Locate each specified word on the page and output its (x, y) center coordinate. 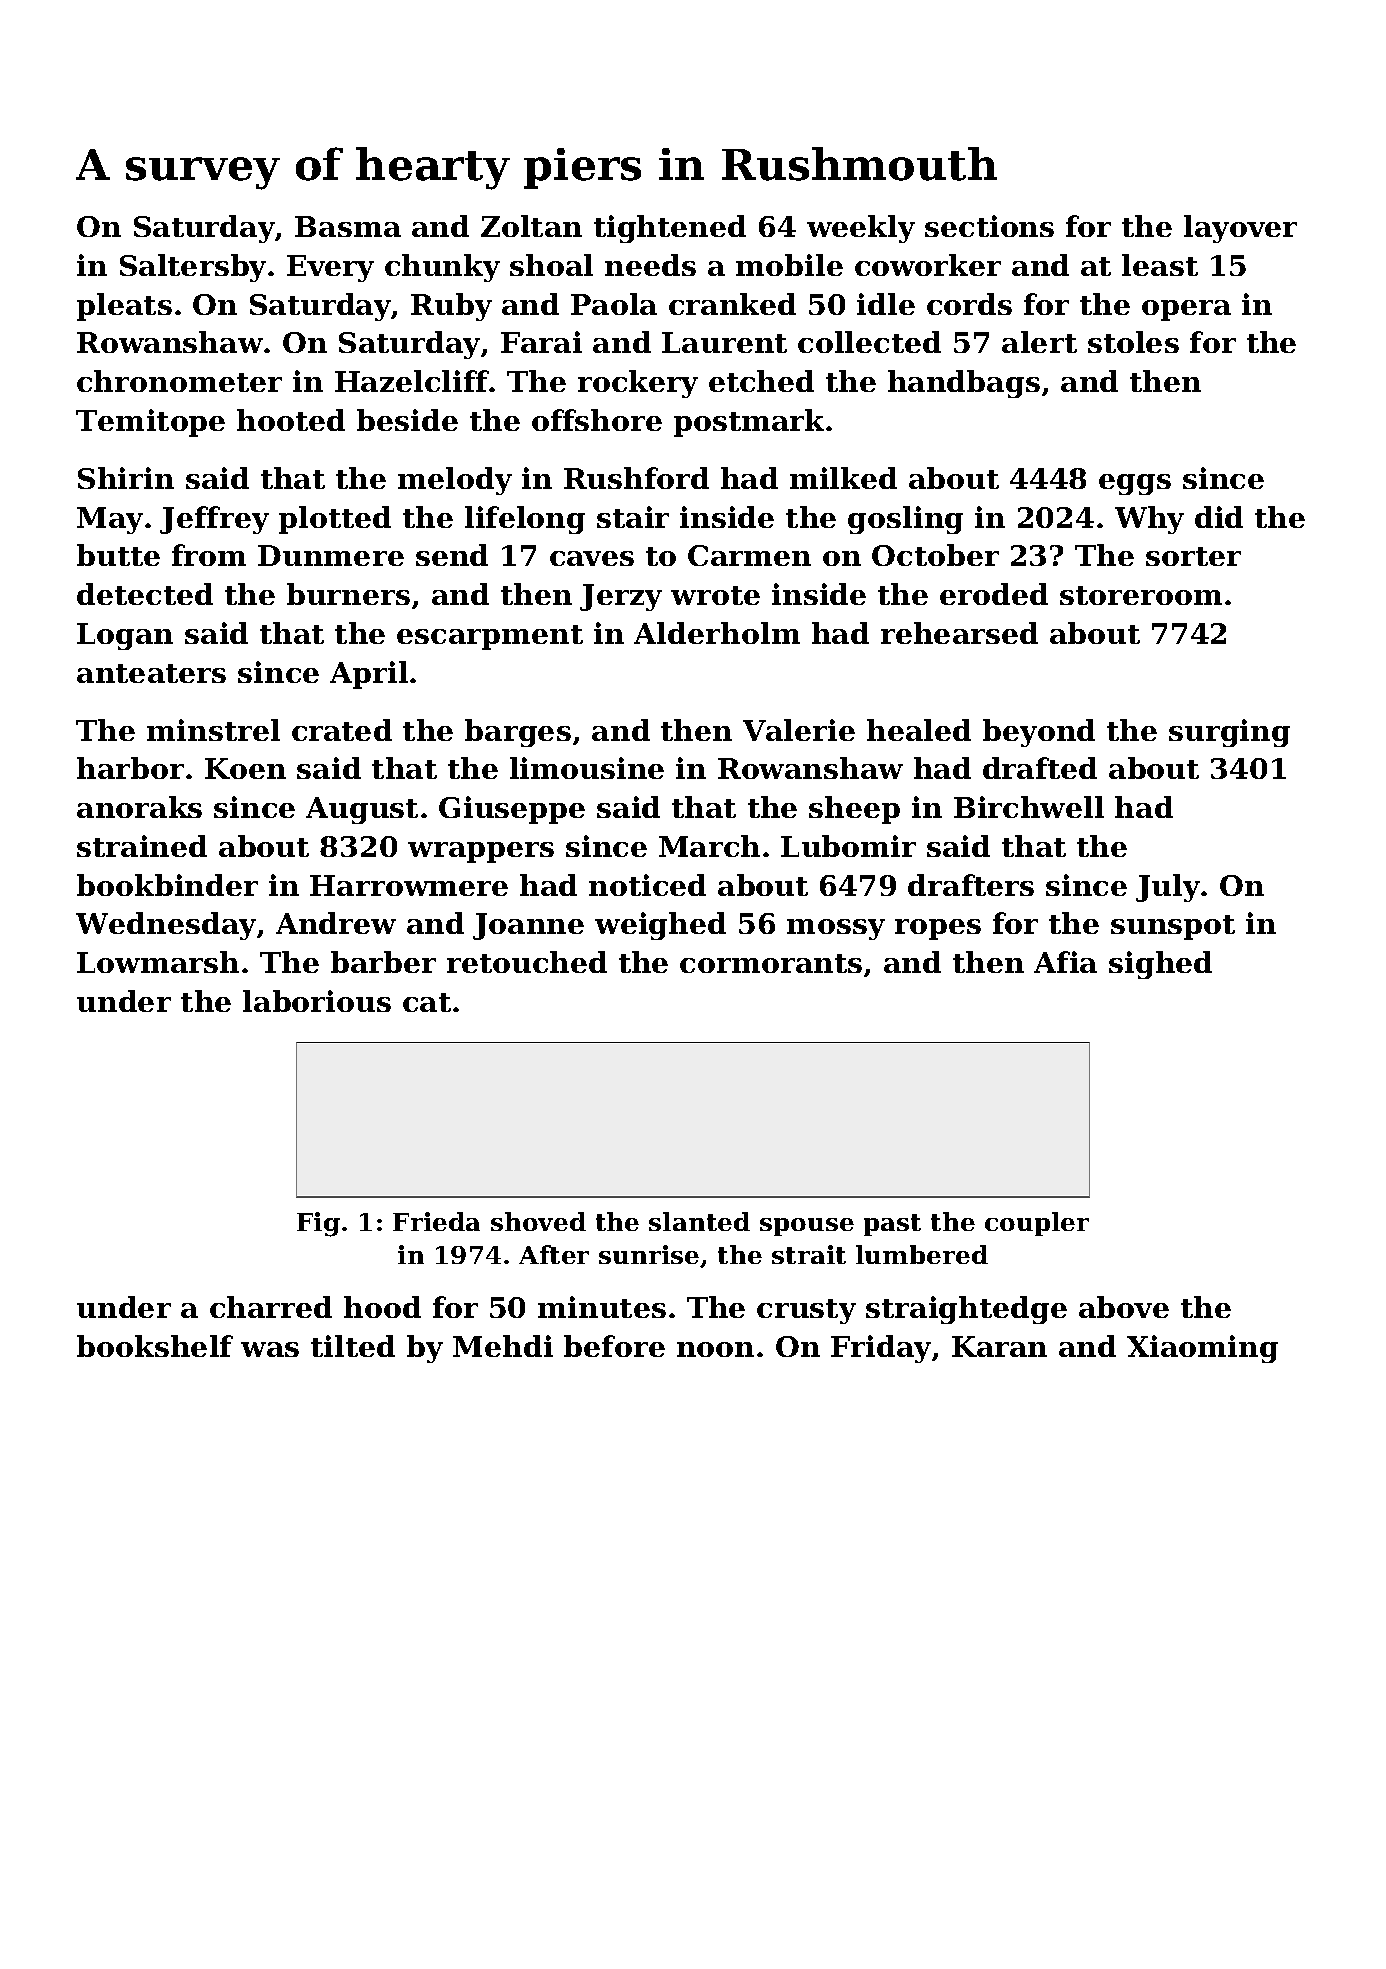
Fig (318, 1224)
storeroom (1141, 595)
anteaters (151, 673)
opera (1186, 310)
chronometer (179, 381)
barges (518, 733)
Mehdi (503, 1346)
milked (843, 478)
